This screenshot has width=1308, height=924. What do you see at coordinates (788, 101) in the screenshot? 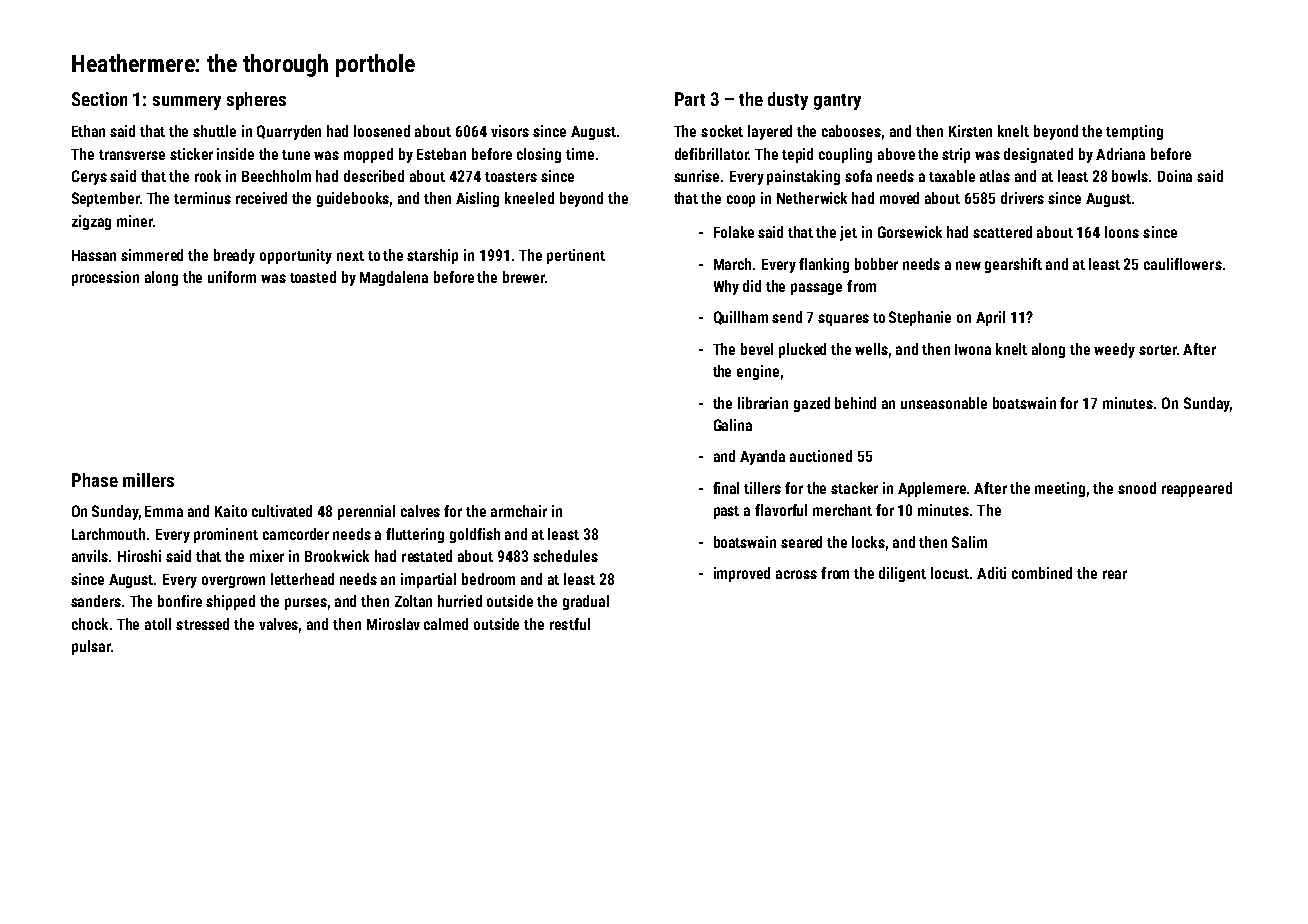
I see `dusty` at bounding box center [788, 101].
